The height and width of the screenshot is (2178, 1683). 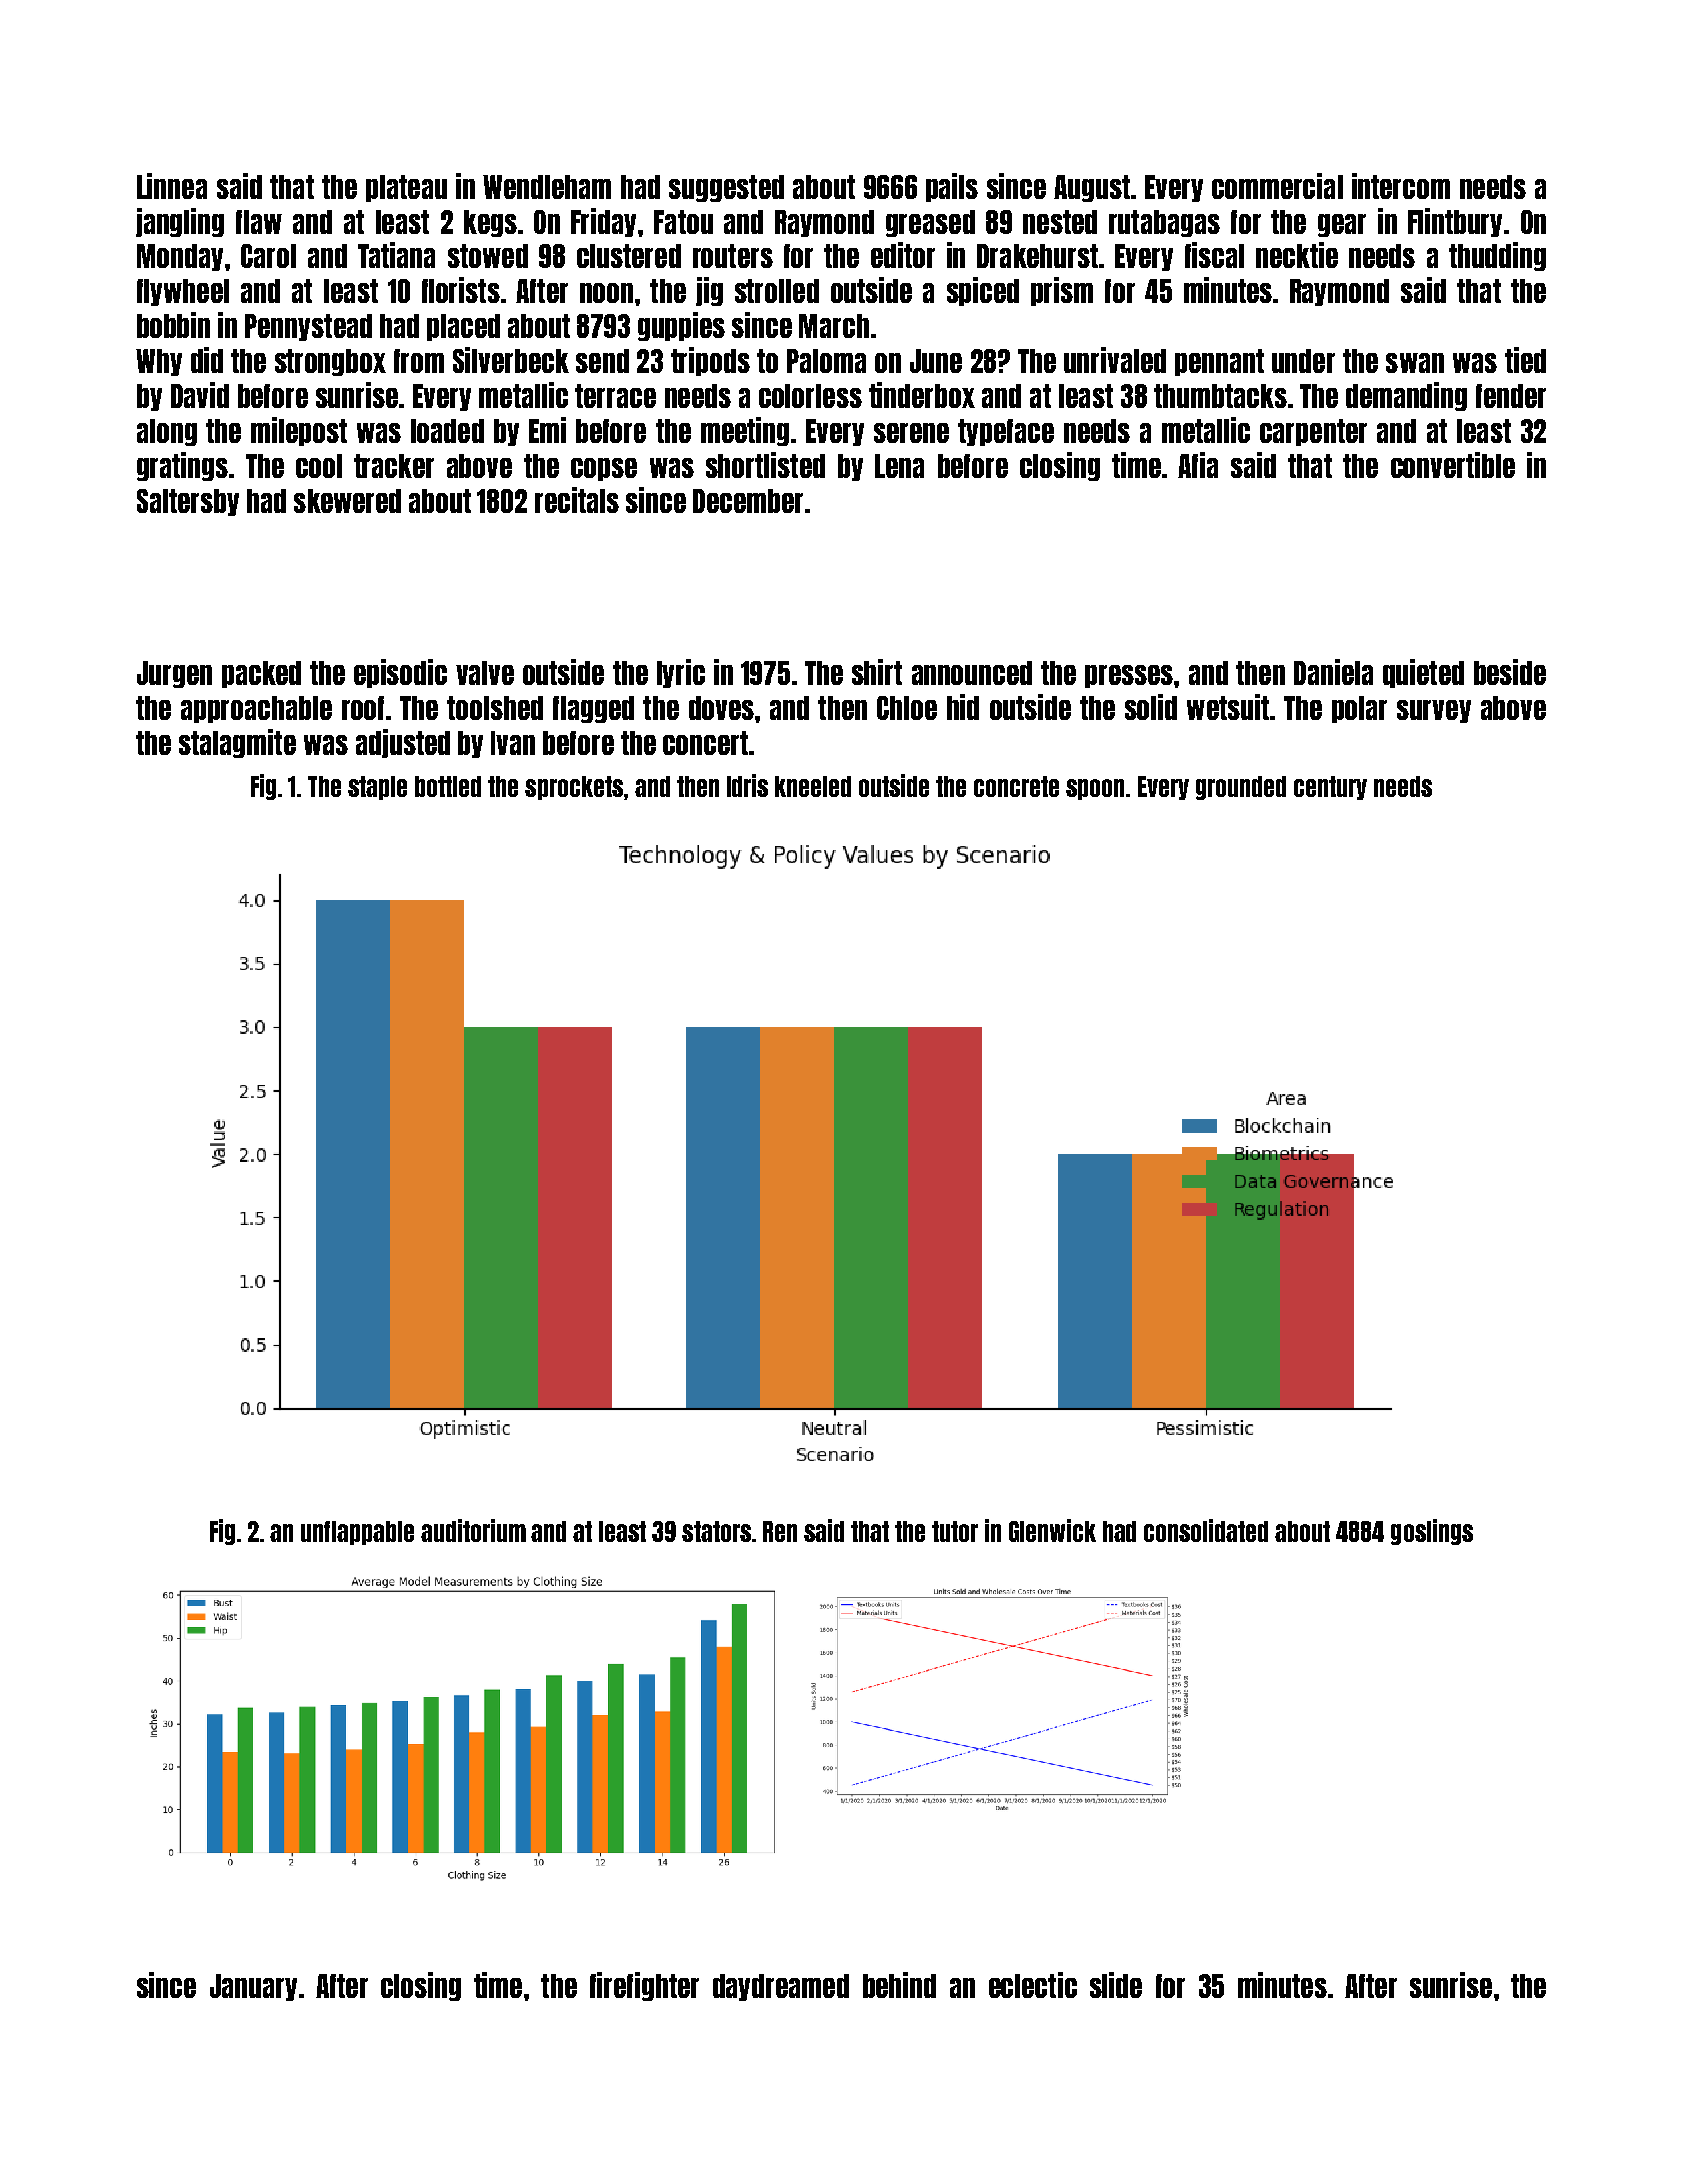 I want to click on packed, so click(x=261, y=674).
